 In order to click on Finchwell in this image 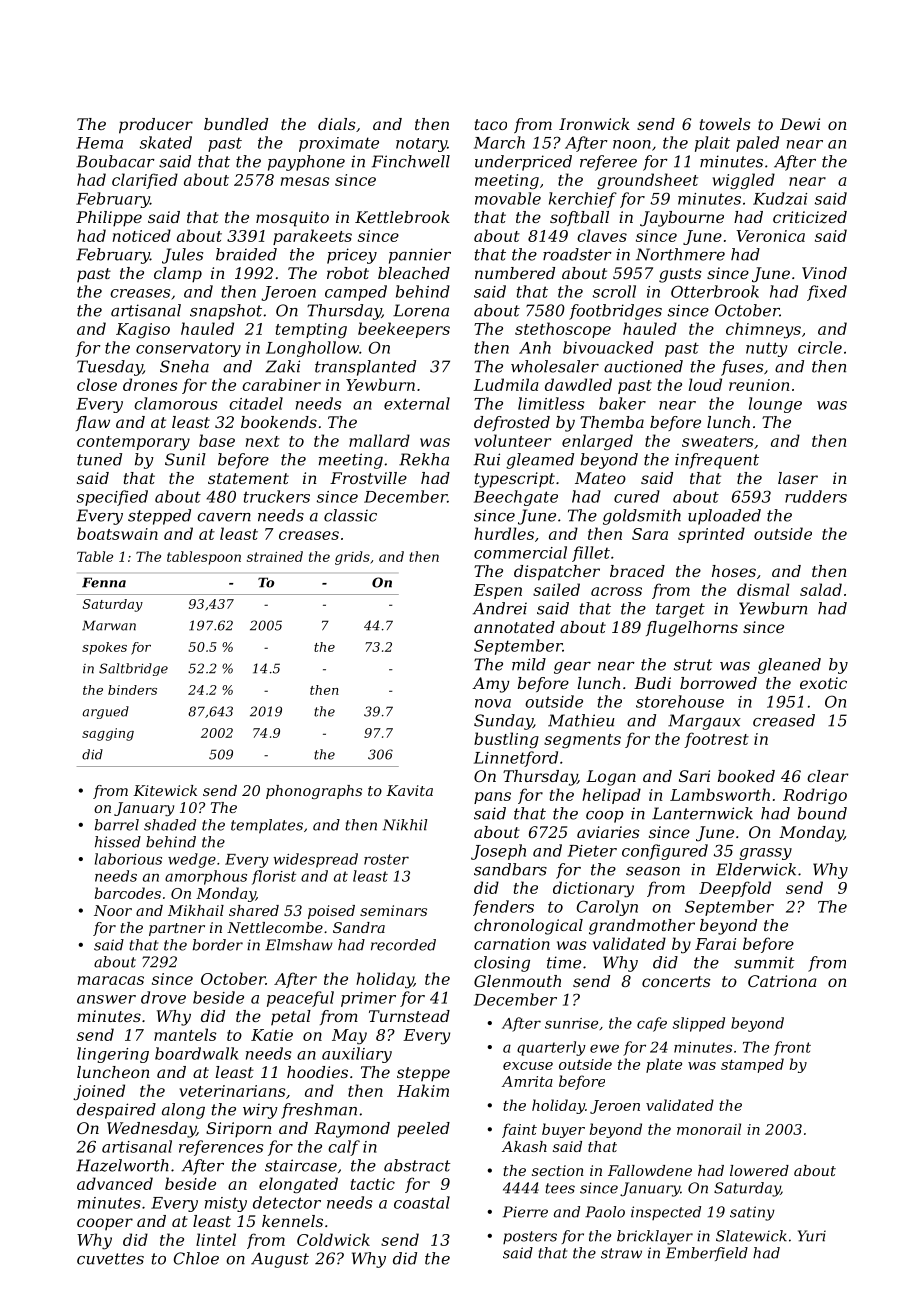, I will do `click(411, 161)`.
